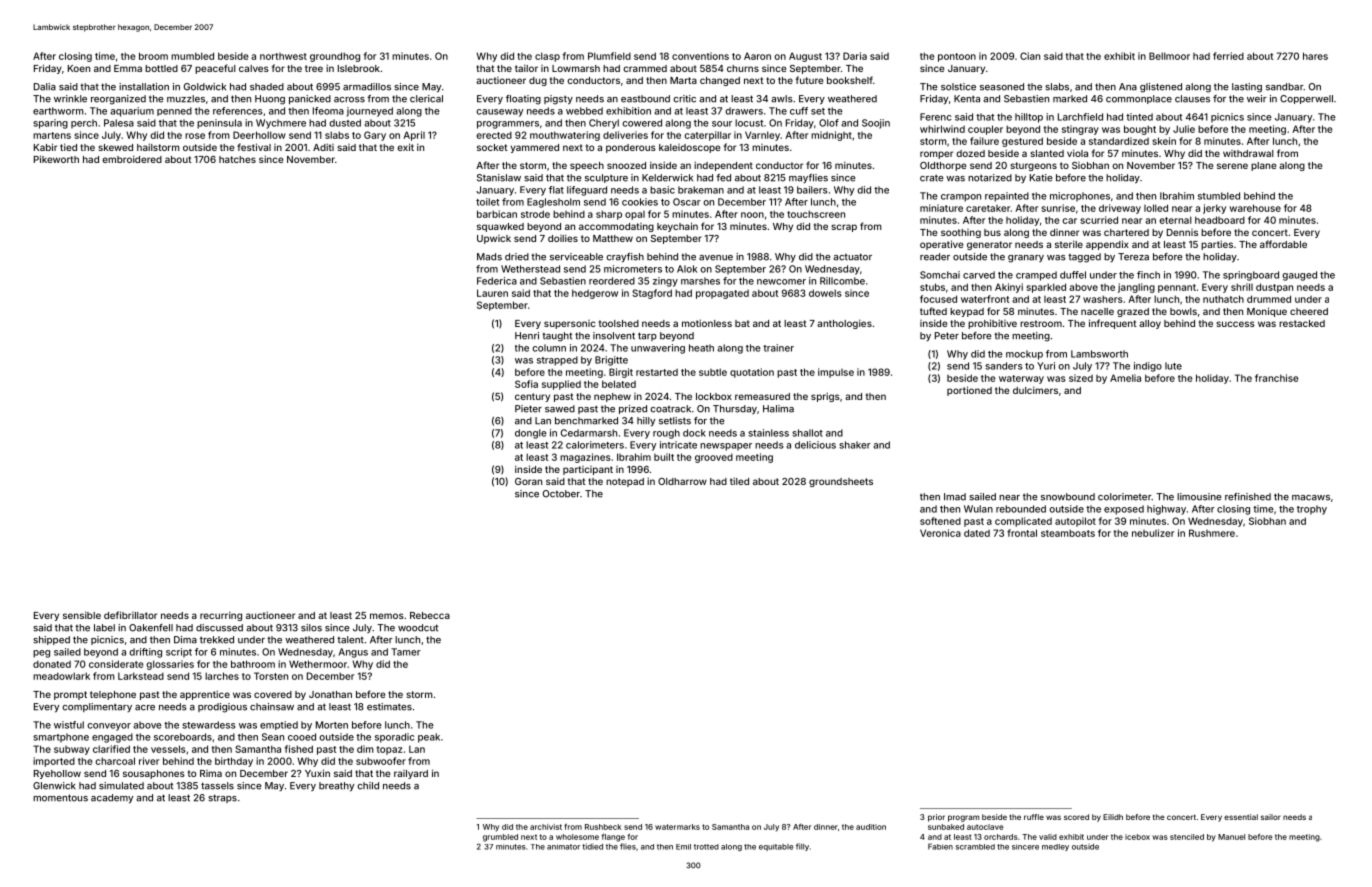 The image size is (1372, 887). What do you see at coordinates (561, 494) in the screenshot?
I see `October` at bounding box center [561, 494].
